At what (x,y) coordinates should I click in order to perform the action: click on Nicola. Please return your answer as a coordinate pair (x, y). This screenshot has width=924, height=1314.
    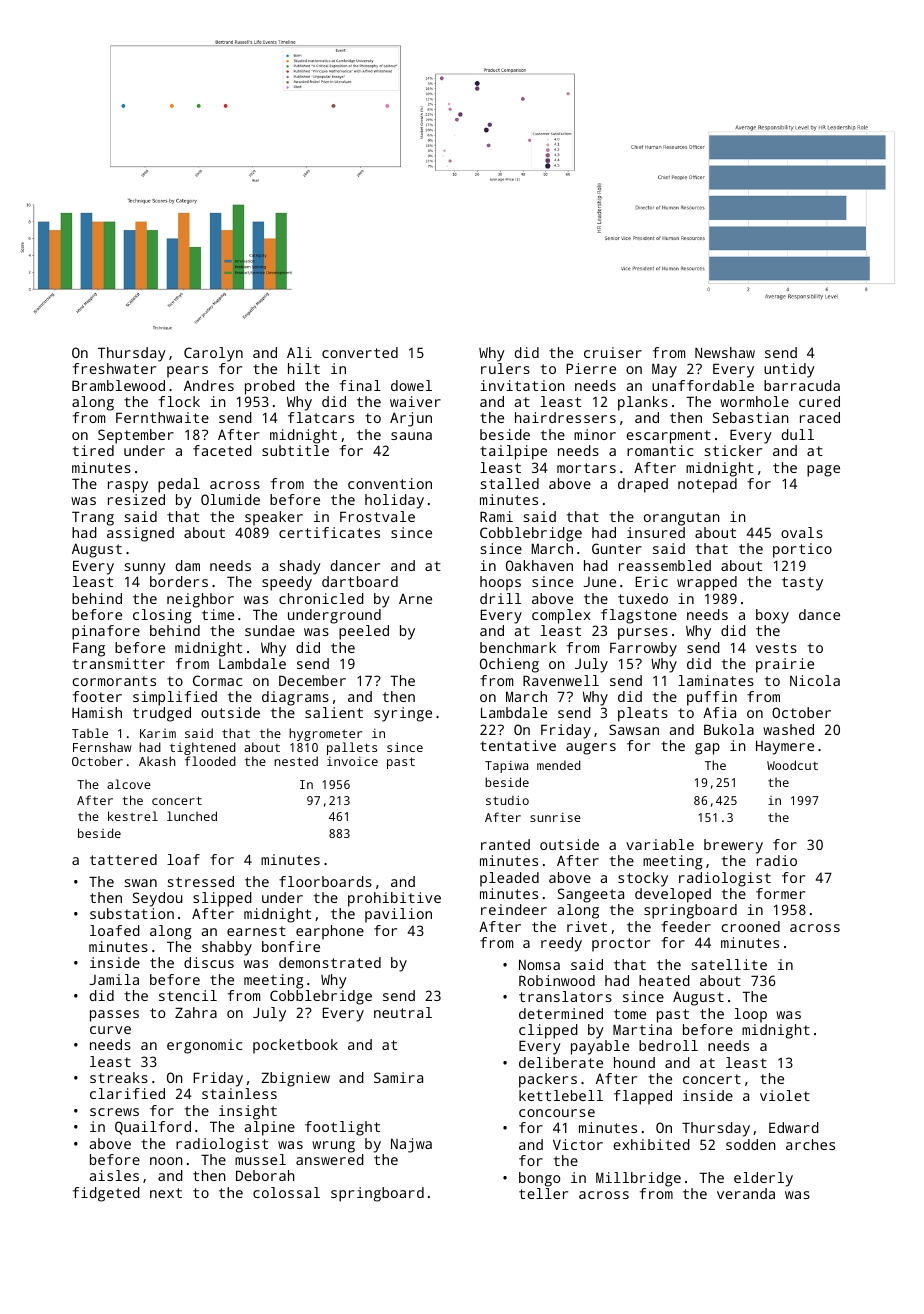
    Looking at the image, I should click on (815, 680).
